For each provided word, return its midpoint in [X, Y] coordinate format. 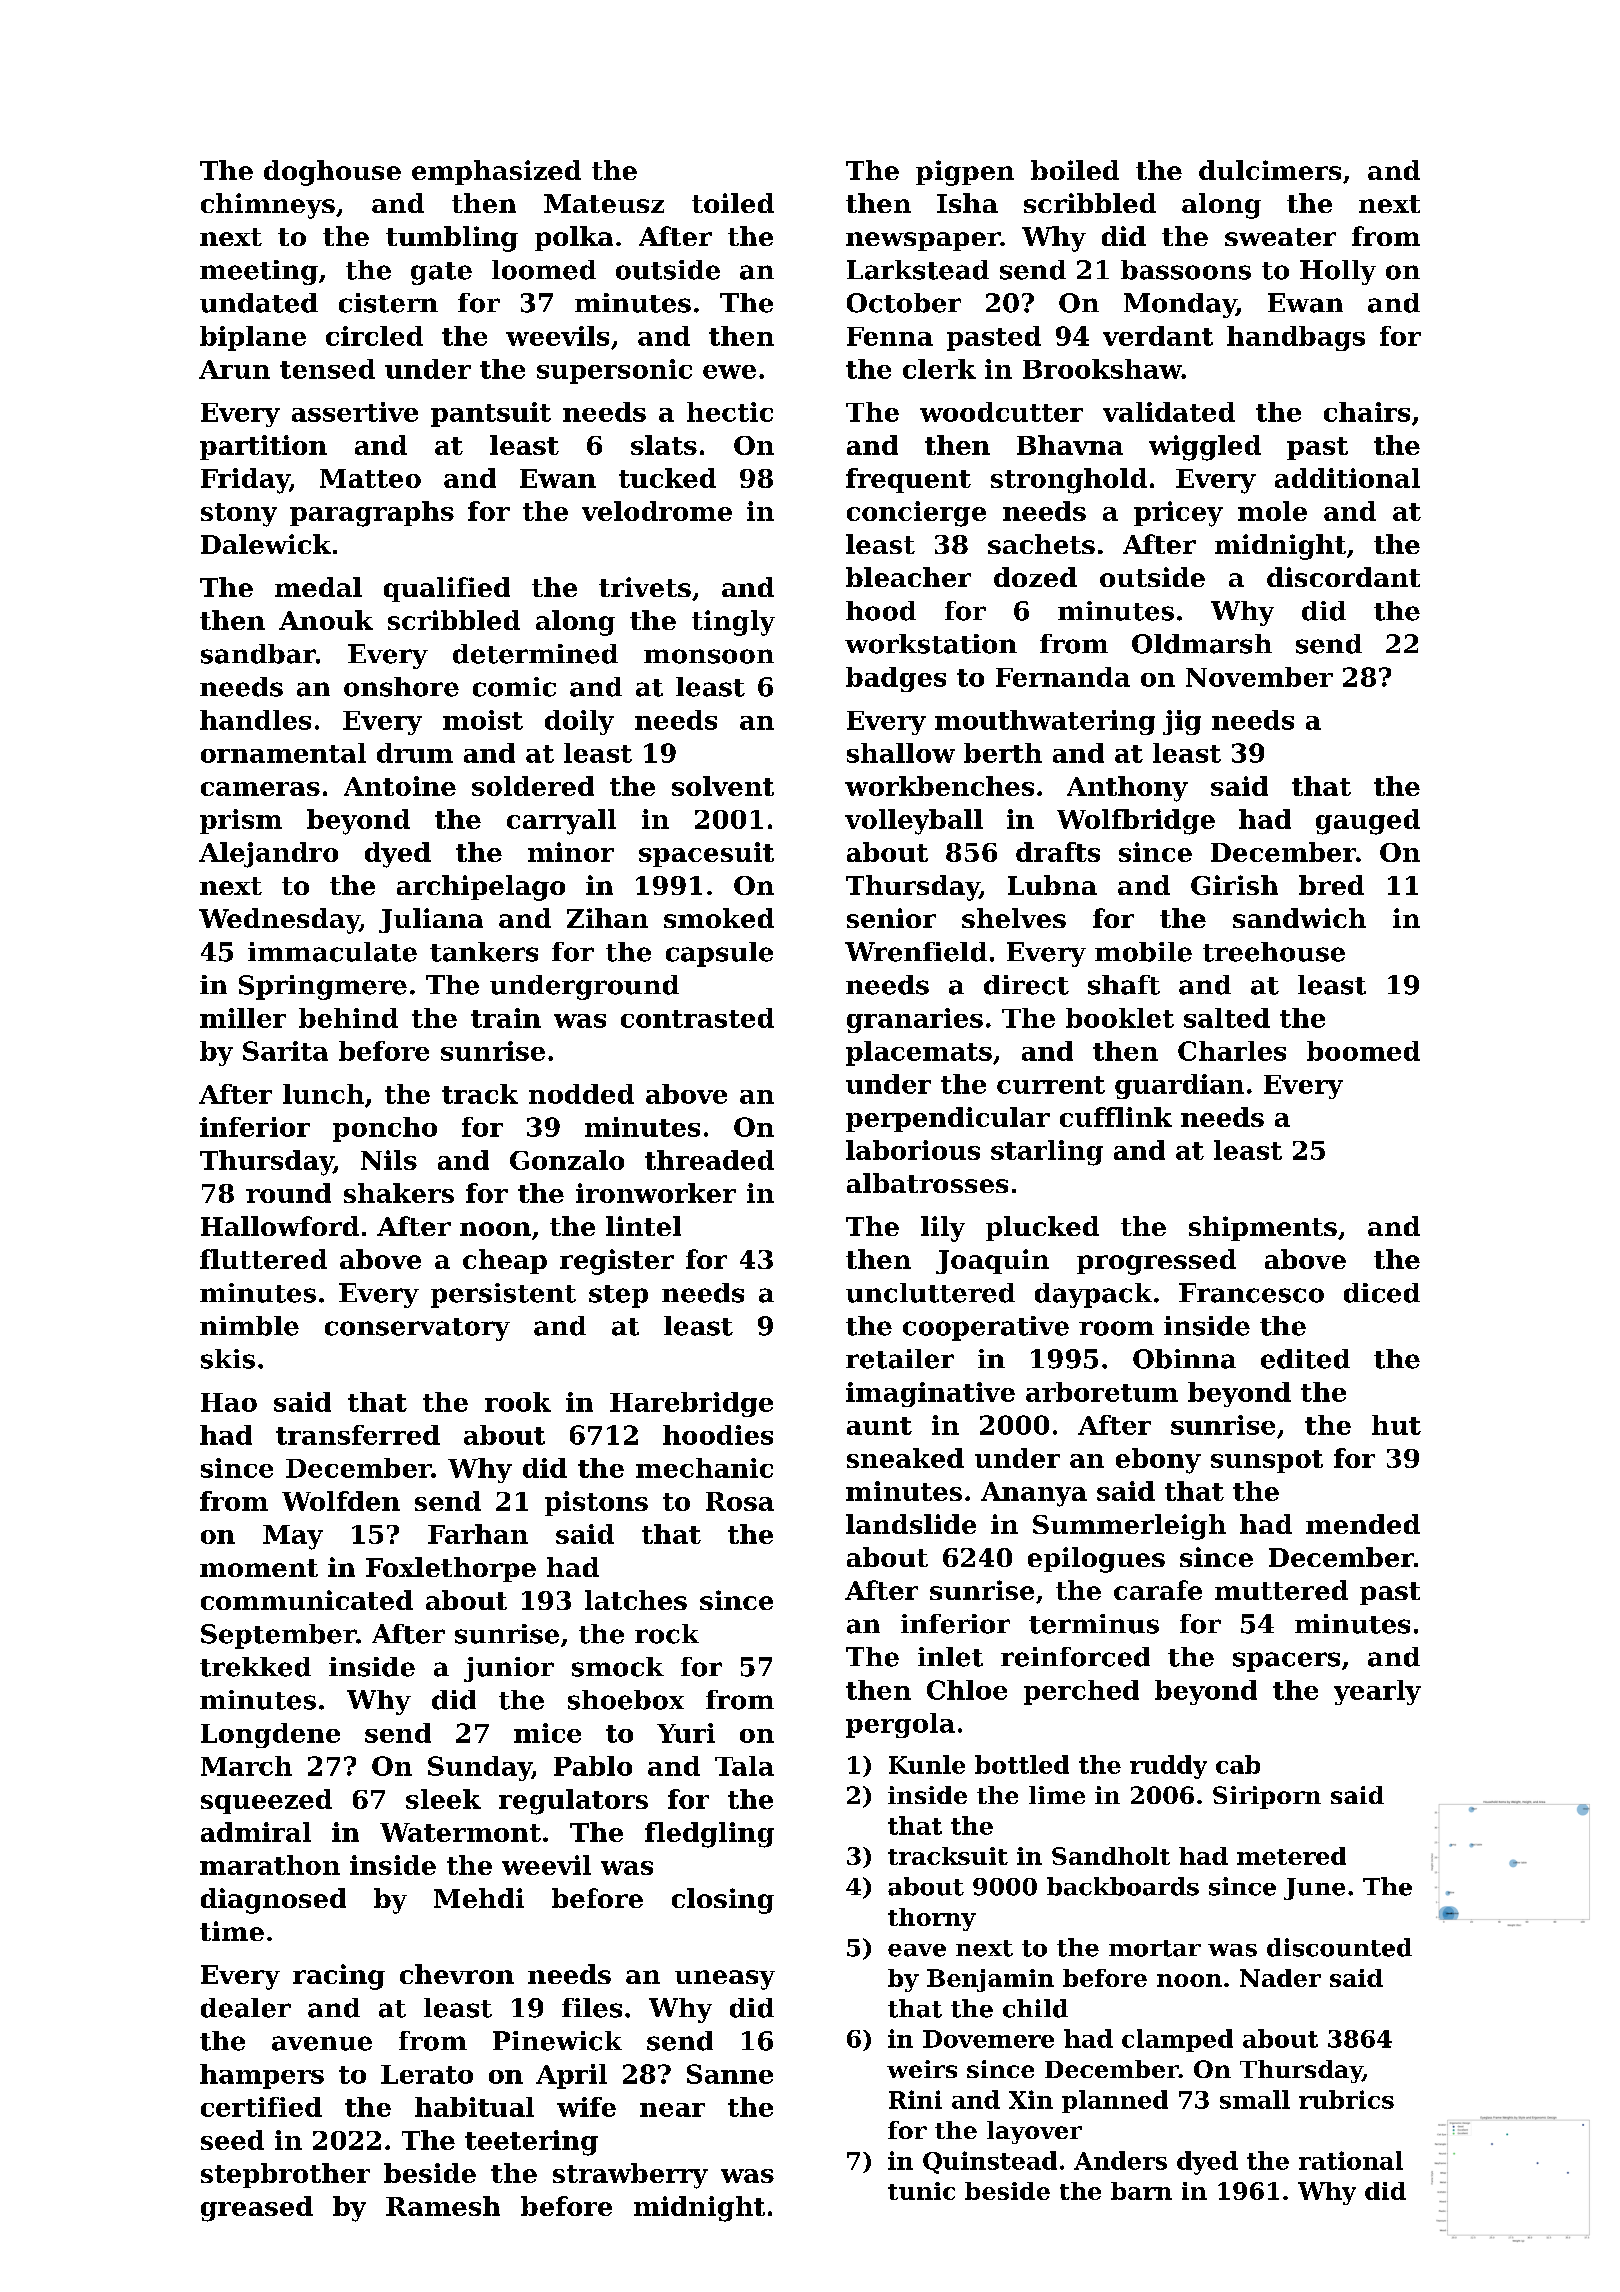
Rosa [740, 1501]
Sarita [285, 1051]
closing [723, 1901]
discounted [1339, 1947]
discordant [1343, 577]
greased [257, 2209]
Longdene [270, 1735]
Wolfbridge [1136, 822]
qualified [447, 589]
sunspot [1267, 1461]
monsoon [709, 656]
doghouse [332, 173]
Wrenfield [916, 952]
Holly [1338, 272]
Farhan [478, 1534]
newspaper [923, 241]
